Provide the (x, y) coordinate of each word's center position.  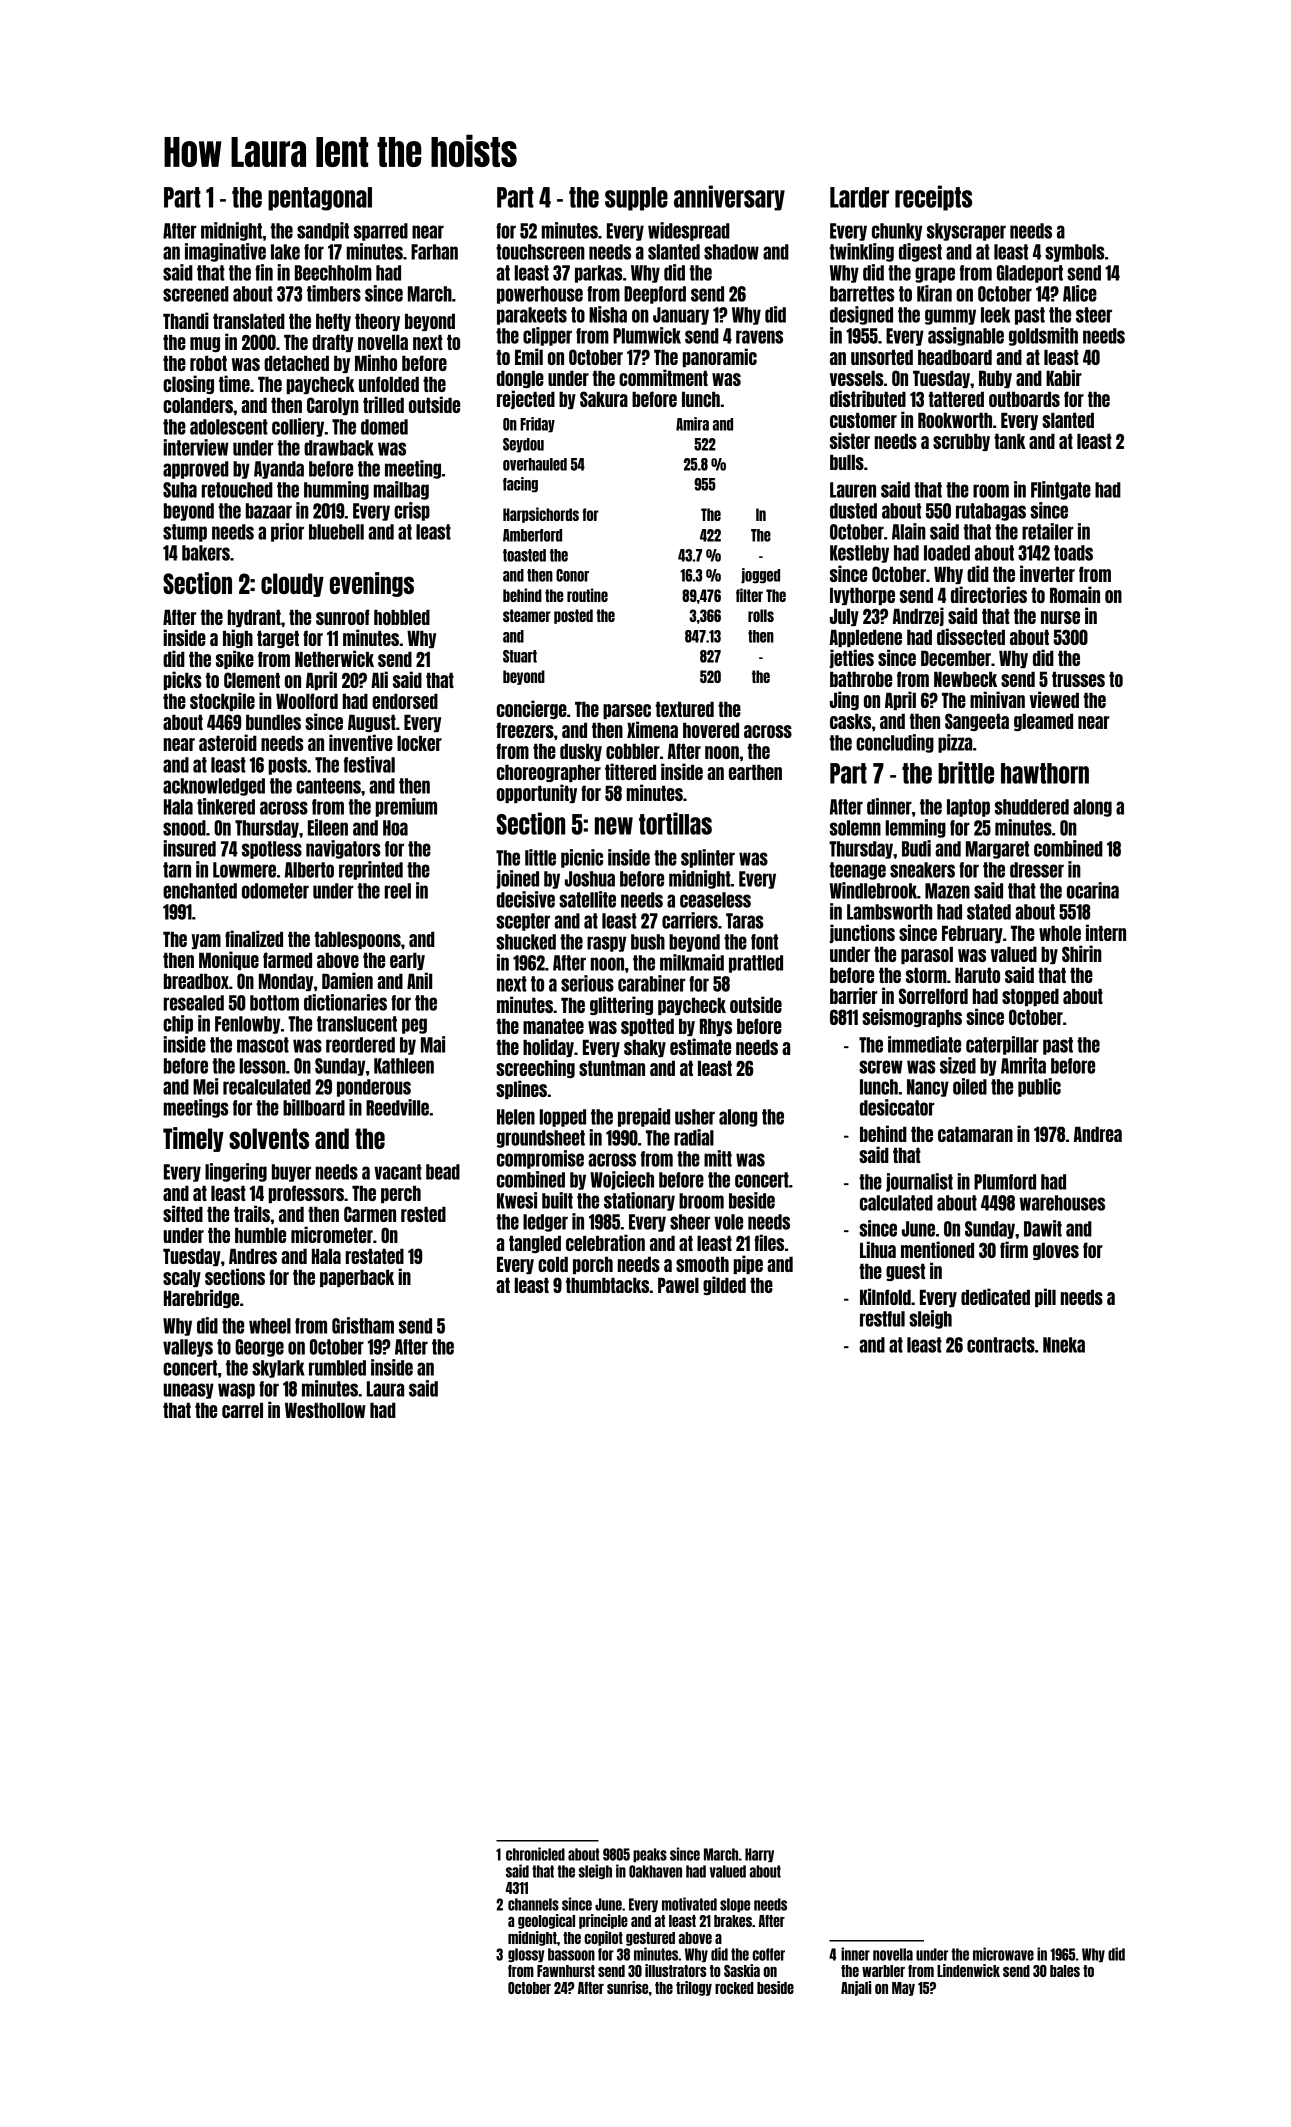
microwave (1003, 1954)
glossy (526, 1955)
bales (1065, 1971)
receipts (933, 198)
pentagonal (320, 199)
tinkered (226, 806)
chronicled (535, 1854)
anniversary (729, 198)
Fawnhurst (566, 1971)
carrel (242, 1410)
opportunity (537, 793)
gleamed (1043, 722)
